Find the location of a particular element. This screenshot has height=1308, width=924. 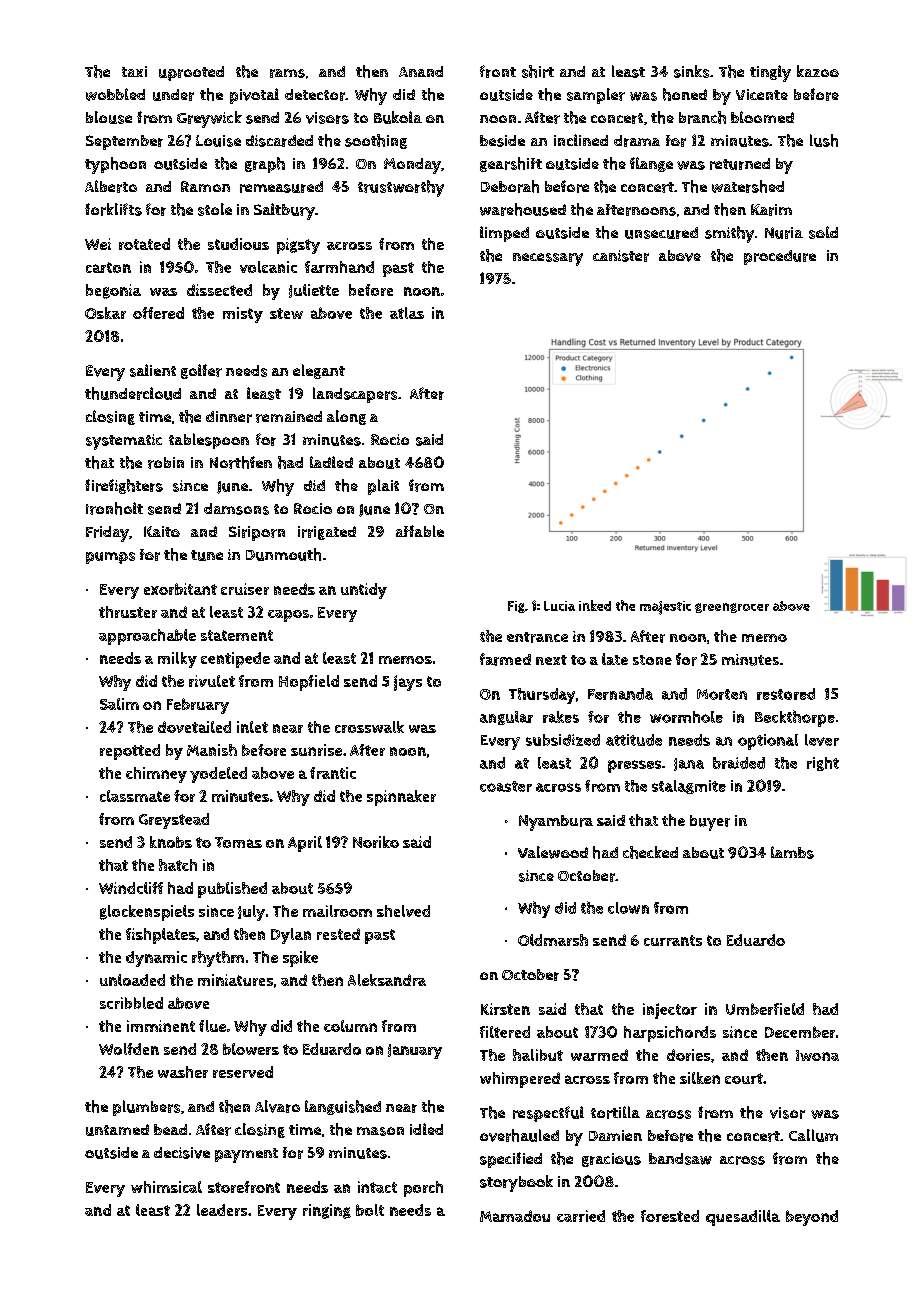

Greystead is located at coordinates (174, 821).
